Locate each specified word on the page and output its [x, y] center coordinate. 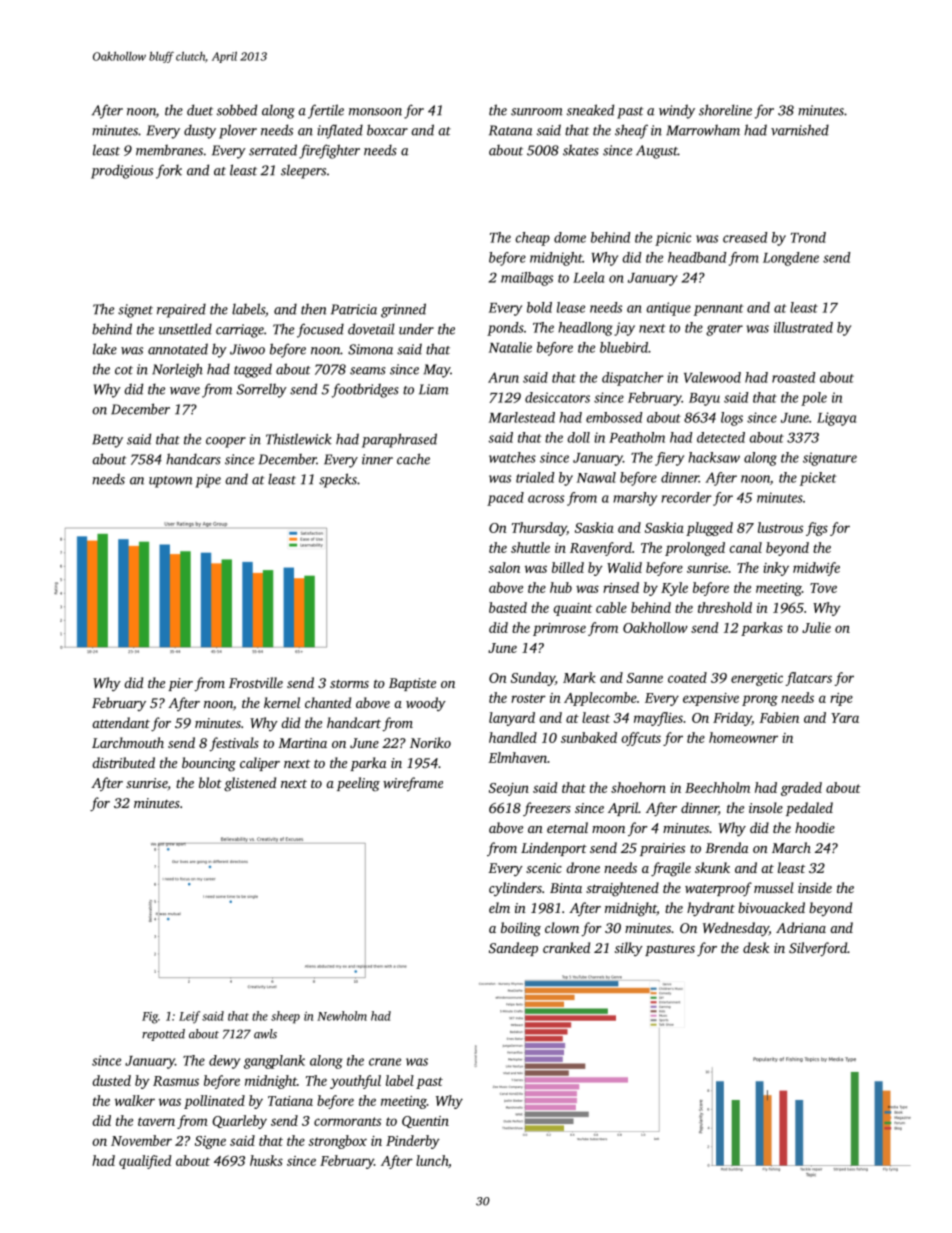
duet [200, 110]
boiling [521, 929]
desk [756, 947]
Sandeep [513, 949]
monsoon [375, 112]
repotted [163, 1035]
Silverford [818, 949]
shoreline [725, 110]
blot [210, 782]
